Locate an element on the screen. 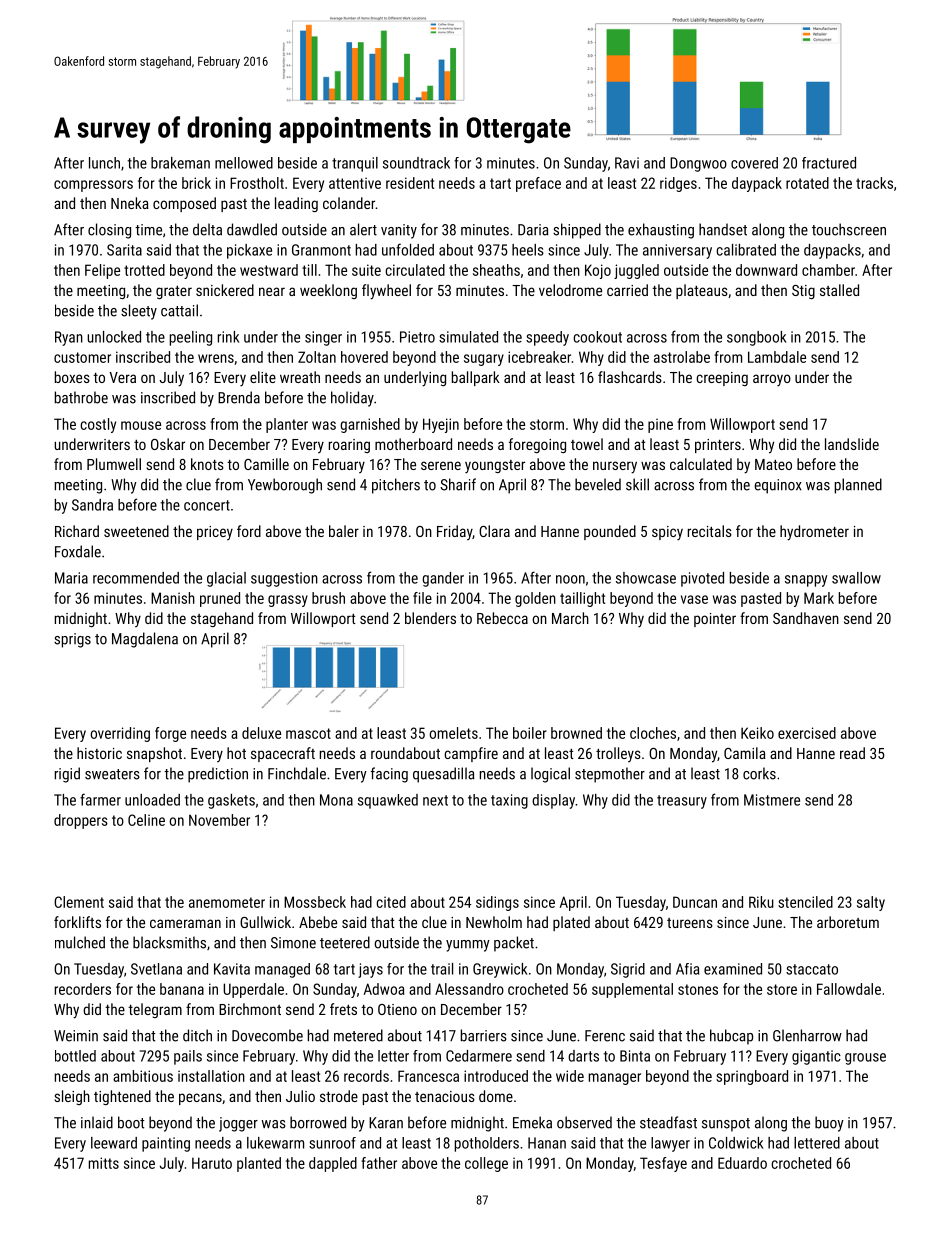 The height and width of the screenshot is (1233, 952). exercised is located at coordinates (807, 733).
